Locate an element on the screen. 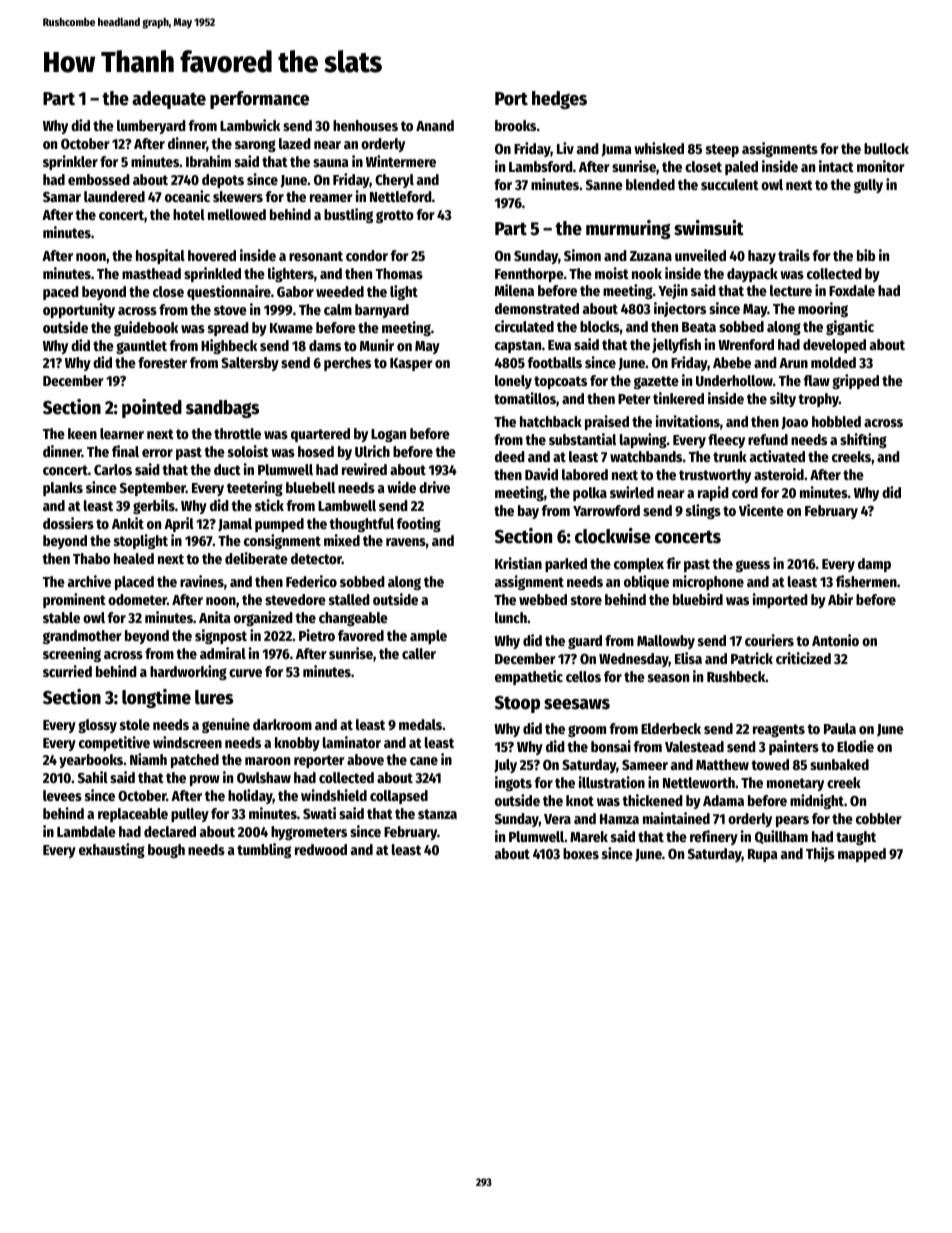 This screenshot has height=1233, width=952. drive is located at coordinates (434, 487).
